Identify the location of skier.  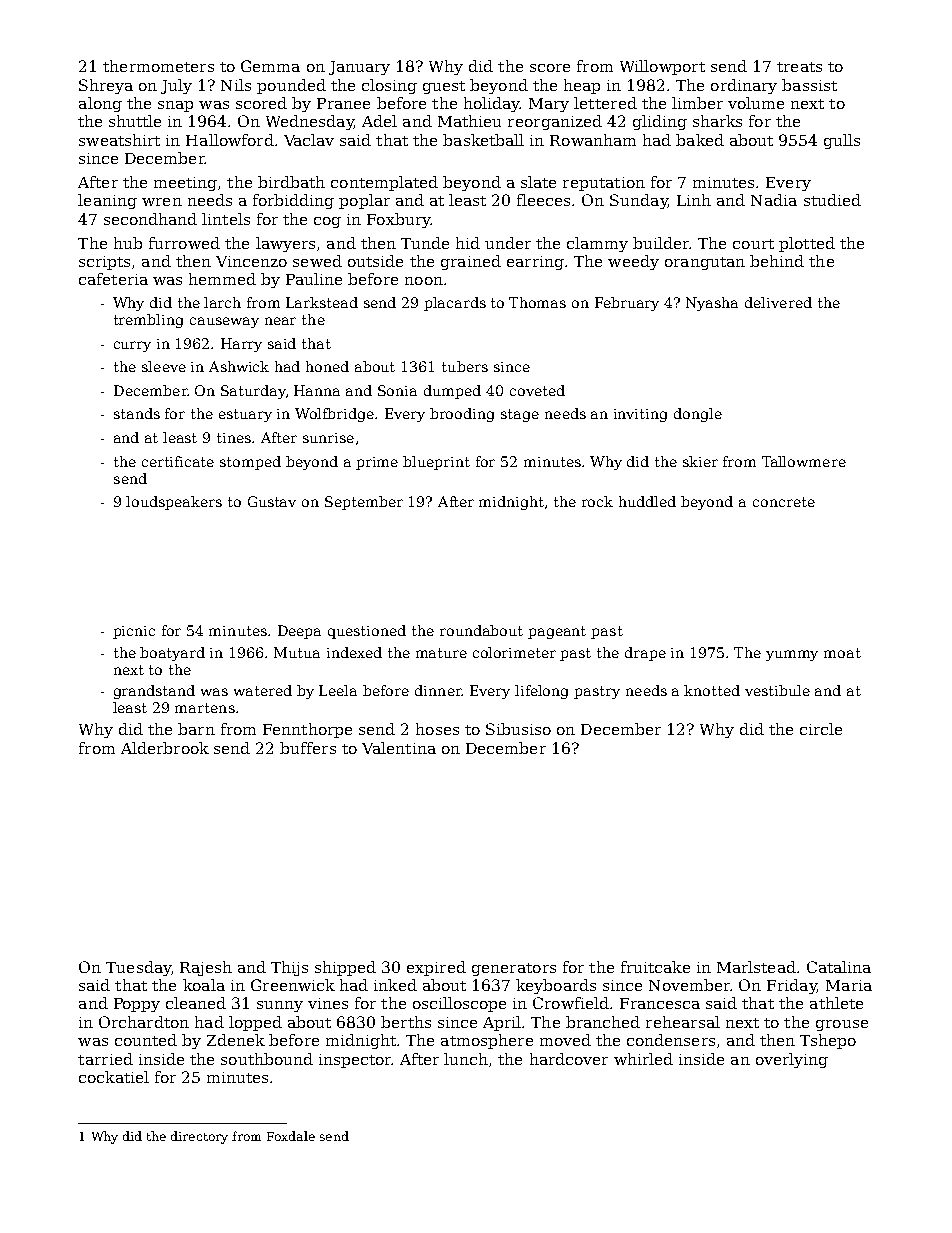
(700, 461).
